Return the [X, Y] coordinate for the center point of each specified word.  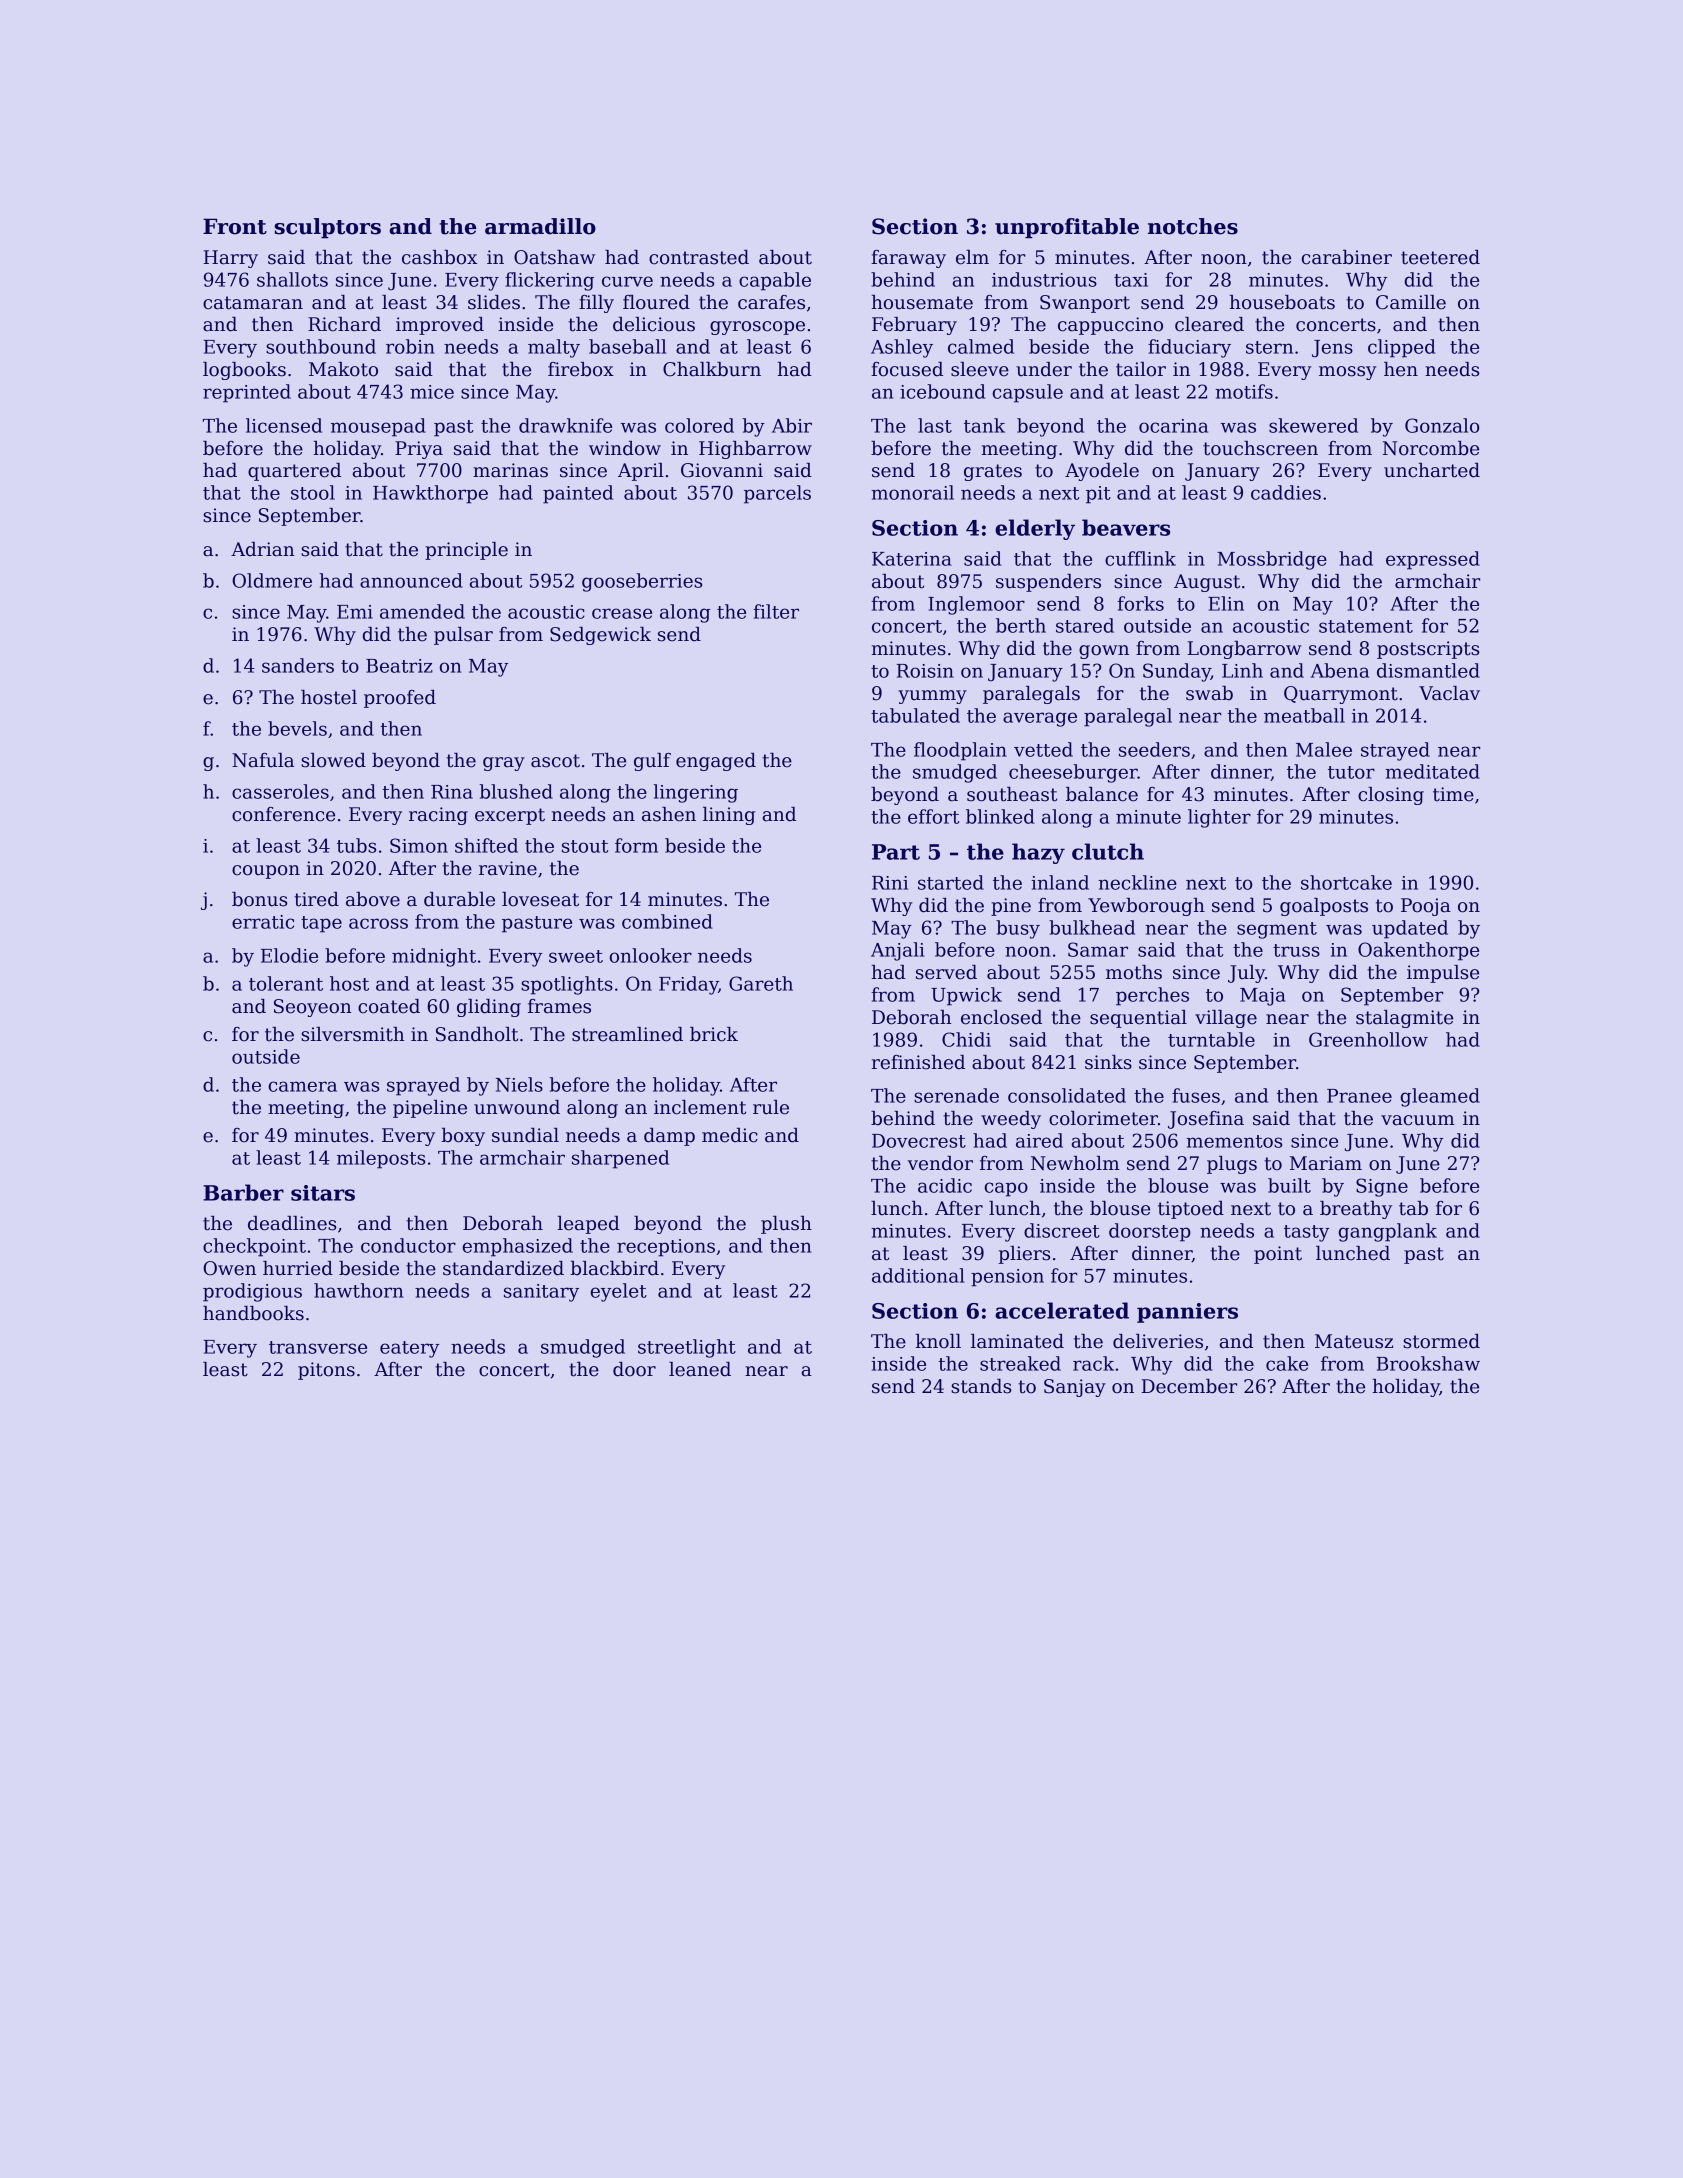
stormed [1441, 1341]
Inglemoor [976, 605]
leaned [700, 1369]
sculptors [327, 228]
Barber [243, 1192]
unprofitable [1067, 228]
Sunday [1177, 672]
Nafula [263, 760]
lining [729, 816]
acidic [945, 1185]
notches [1193, 226]
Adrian [263, 549]
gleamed [1440, 1097]
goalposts [1324, 907]
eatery [409, 1349]
